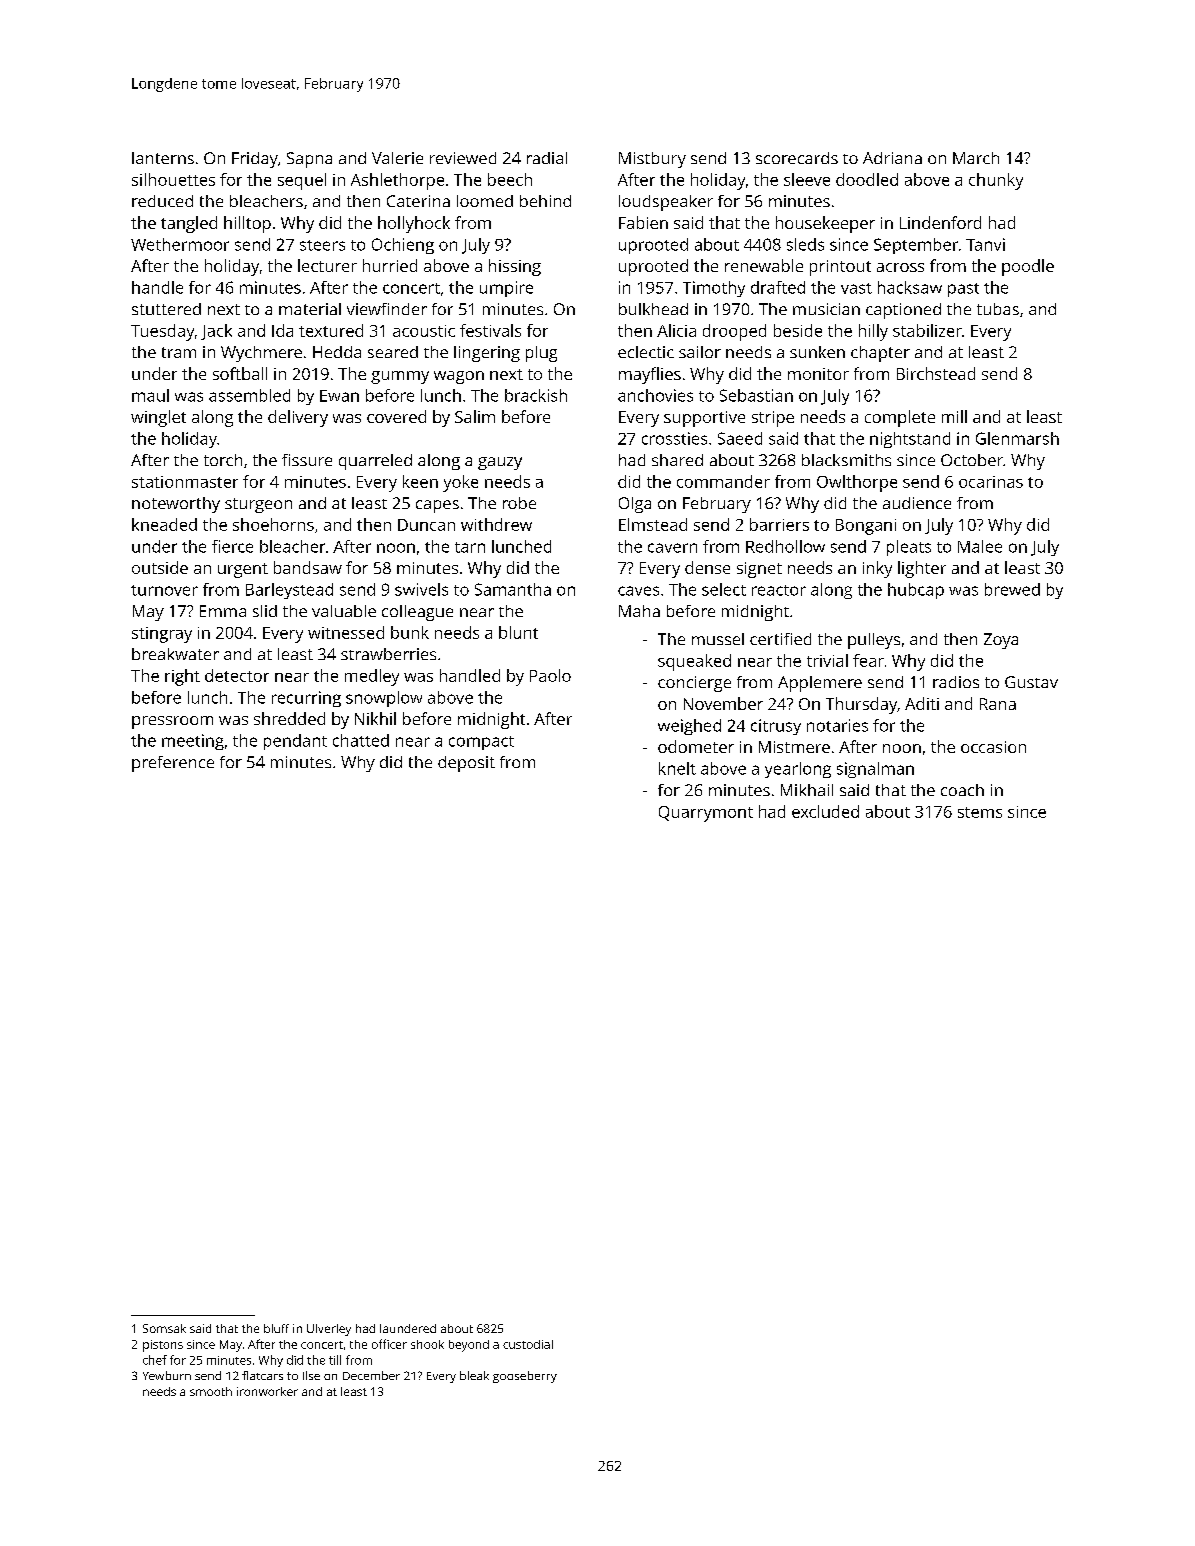  I want to click on stems, so click(980, 812).
